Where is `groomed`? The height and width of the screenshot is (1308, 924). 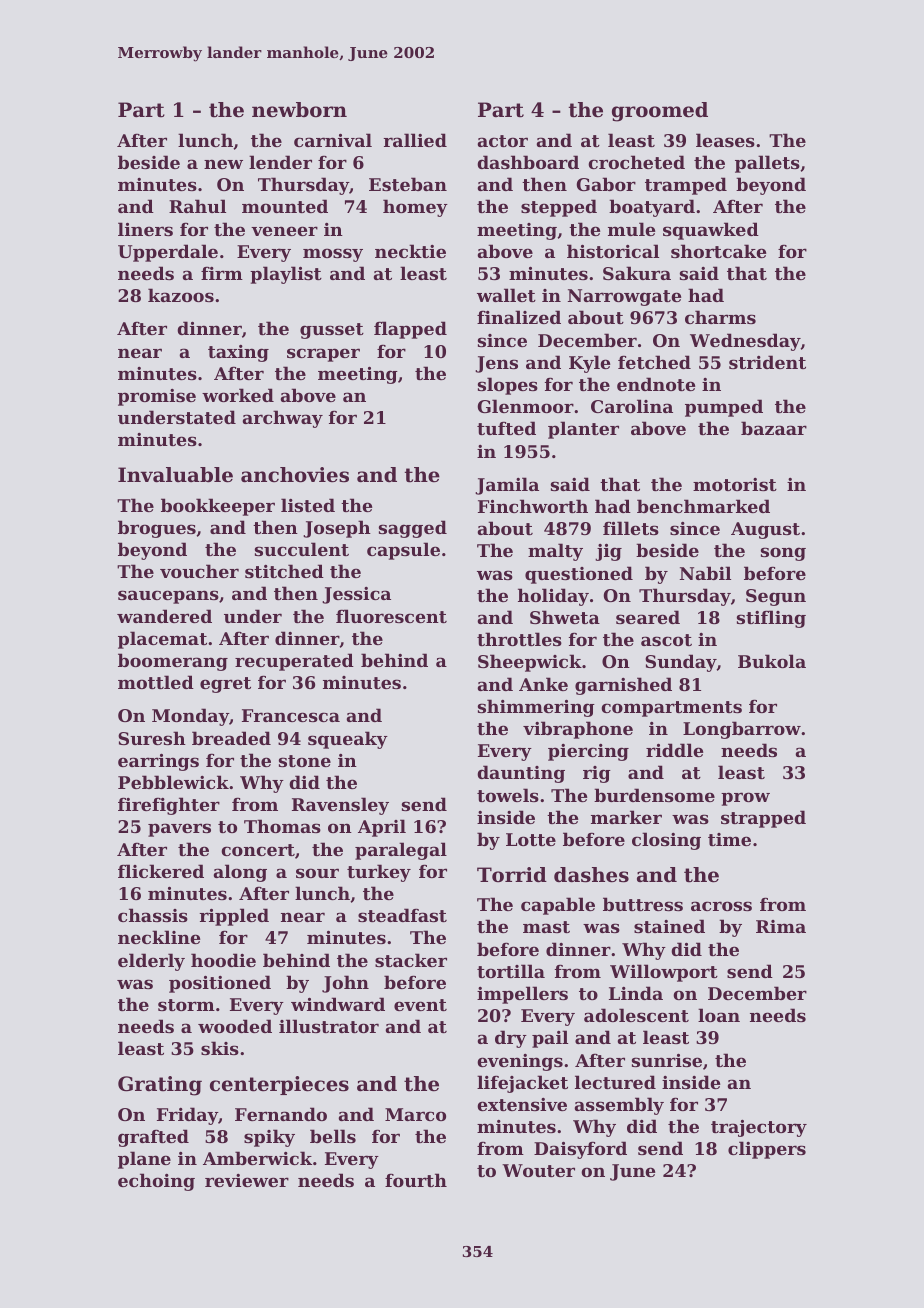 groomed is located at coordinates (660, 112).
